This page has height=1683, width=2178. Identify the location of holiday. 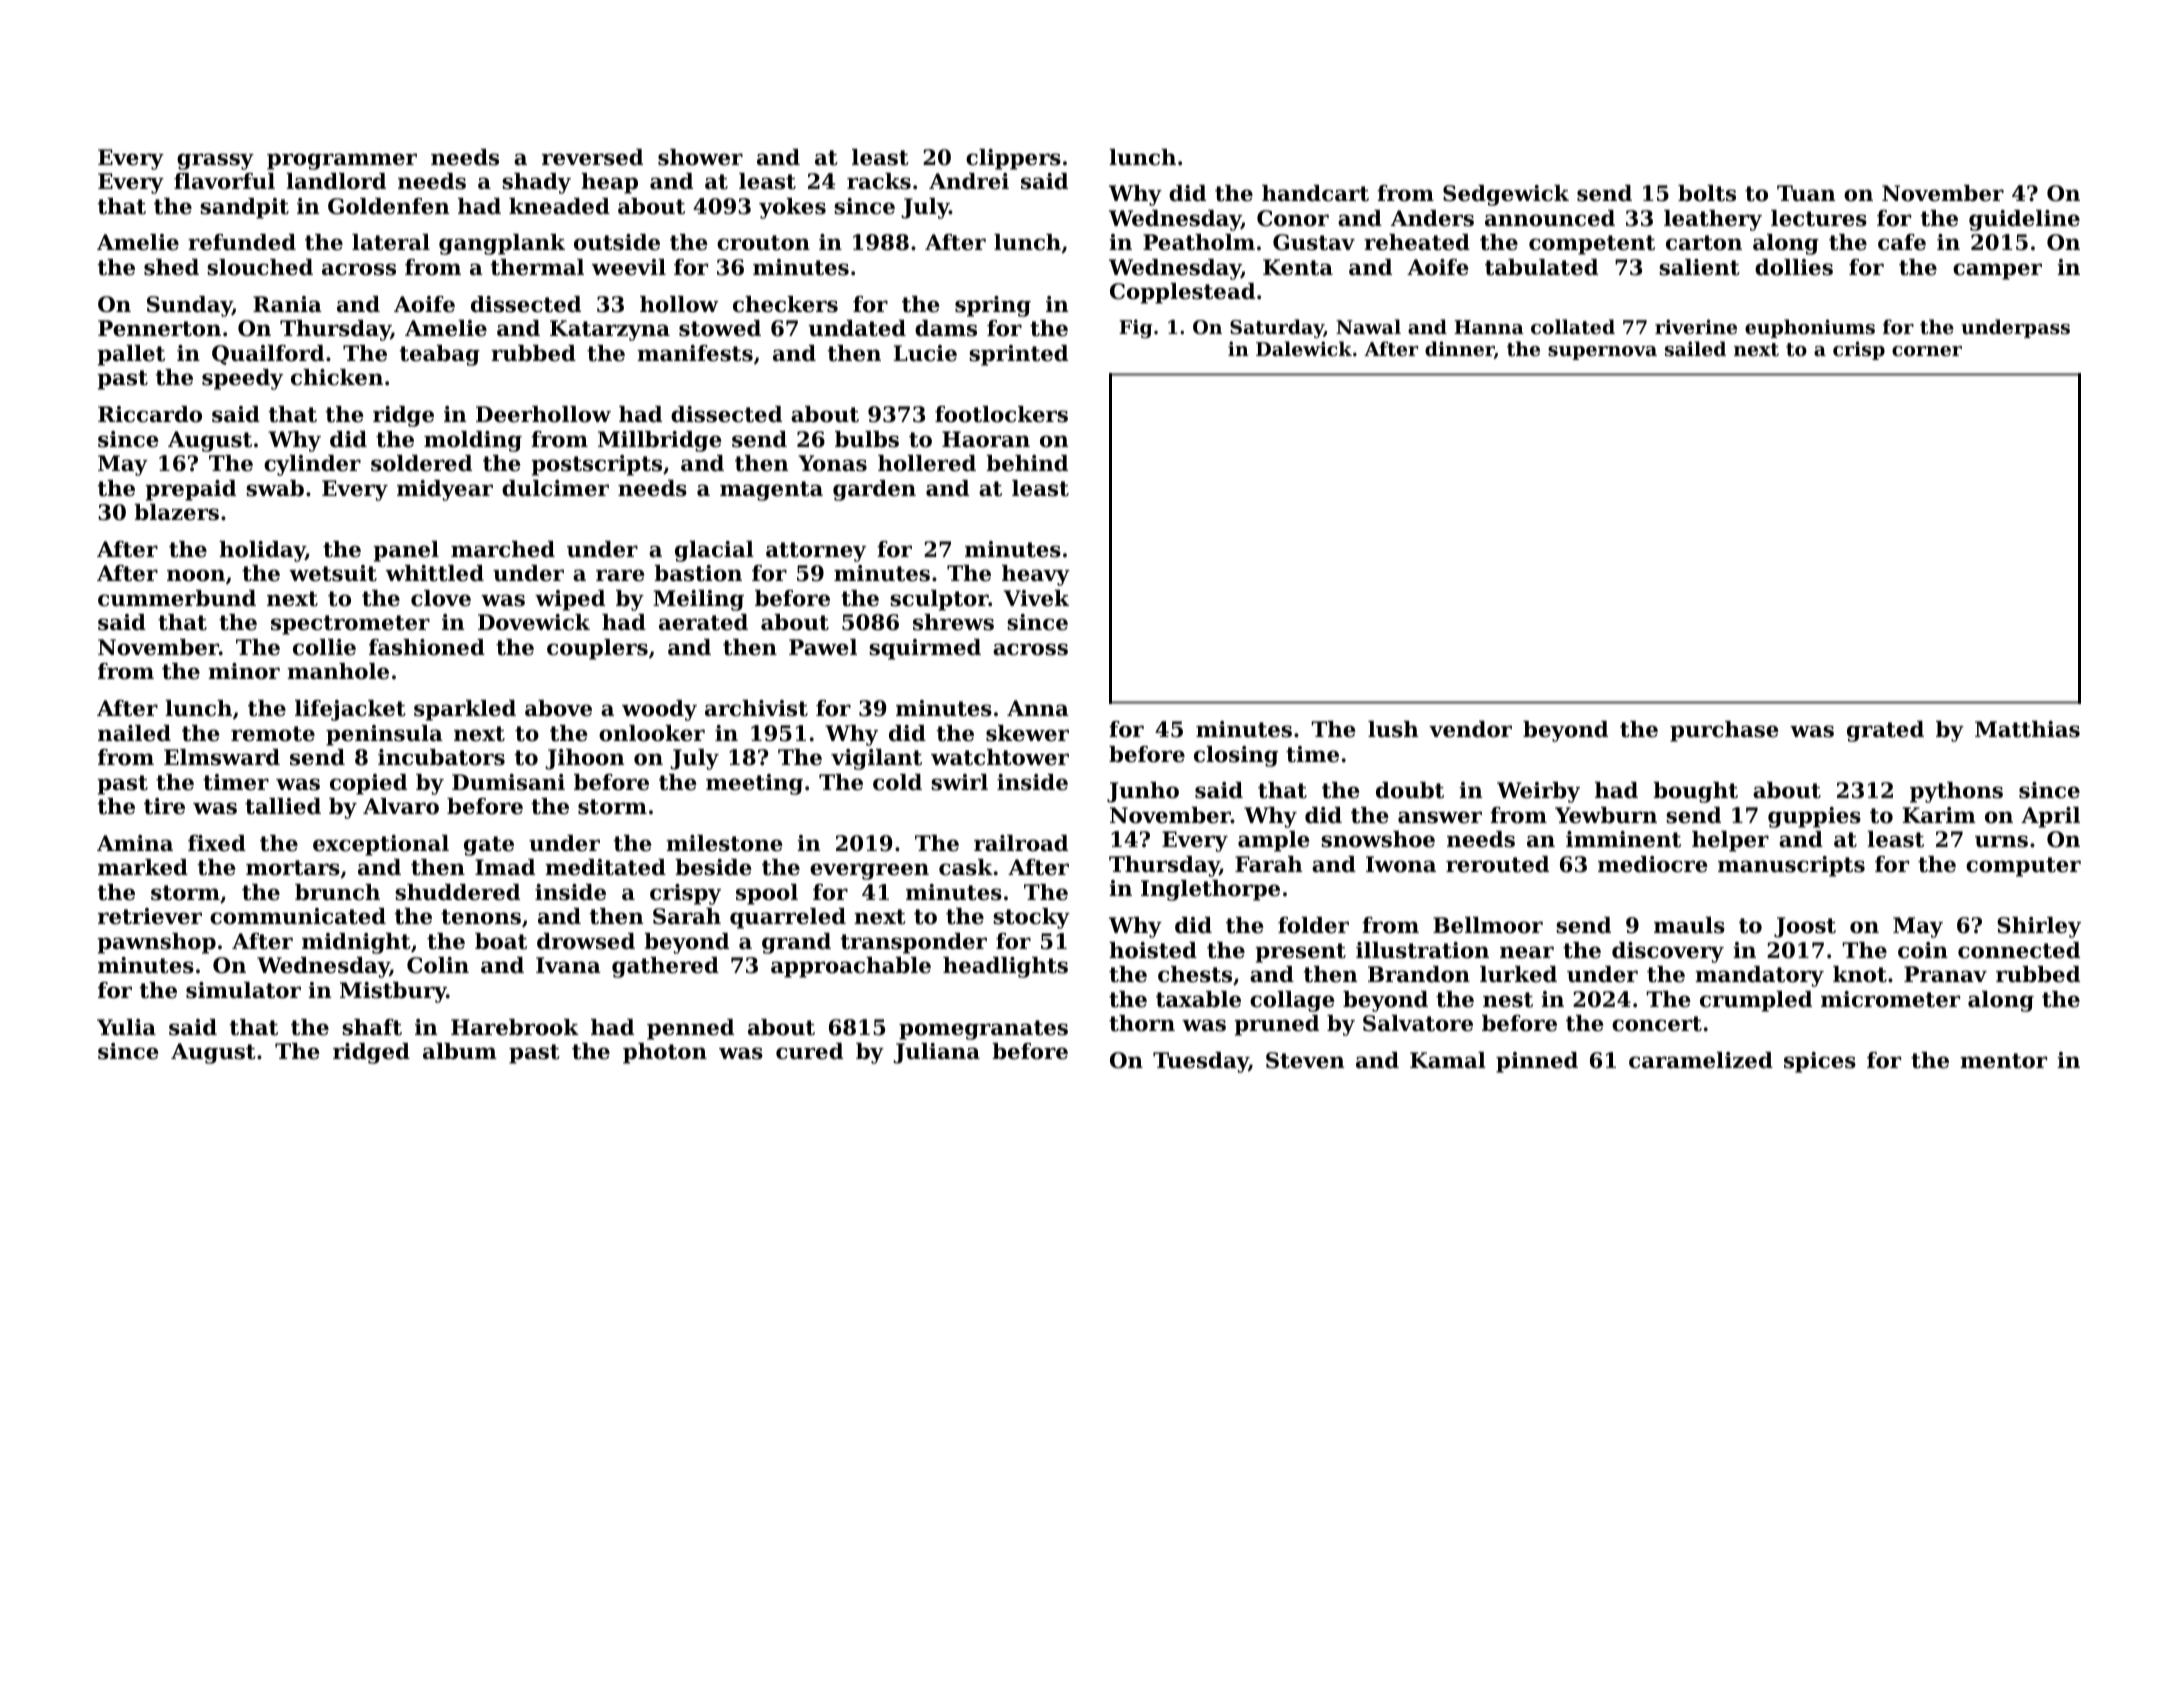
(262, 551).
